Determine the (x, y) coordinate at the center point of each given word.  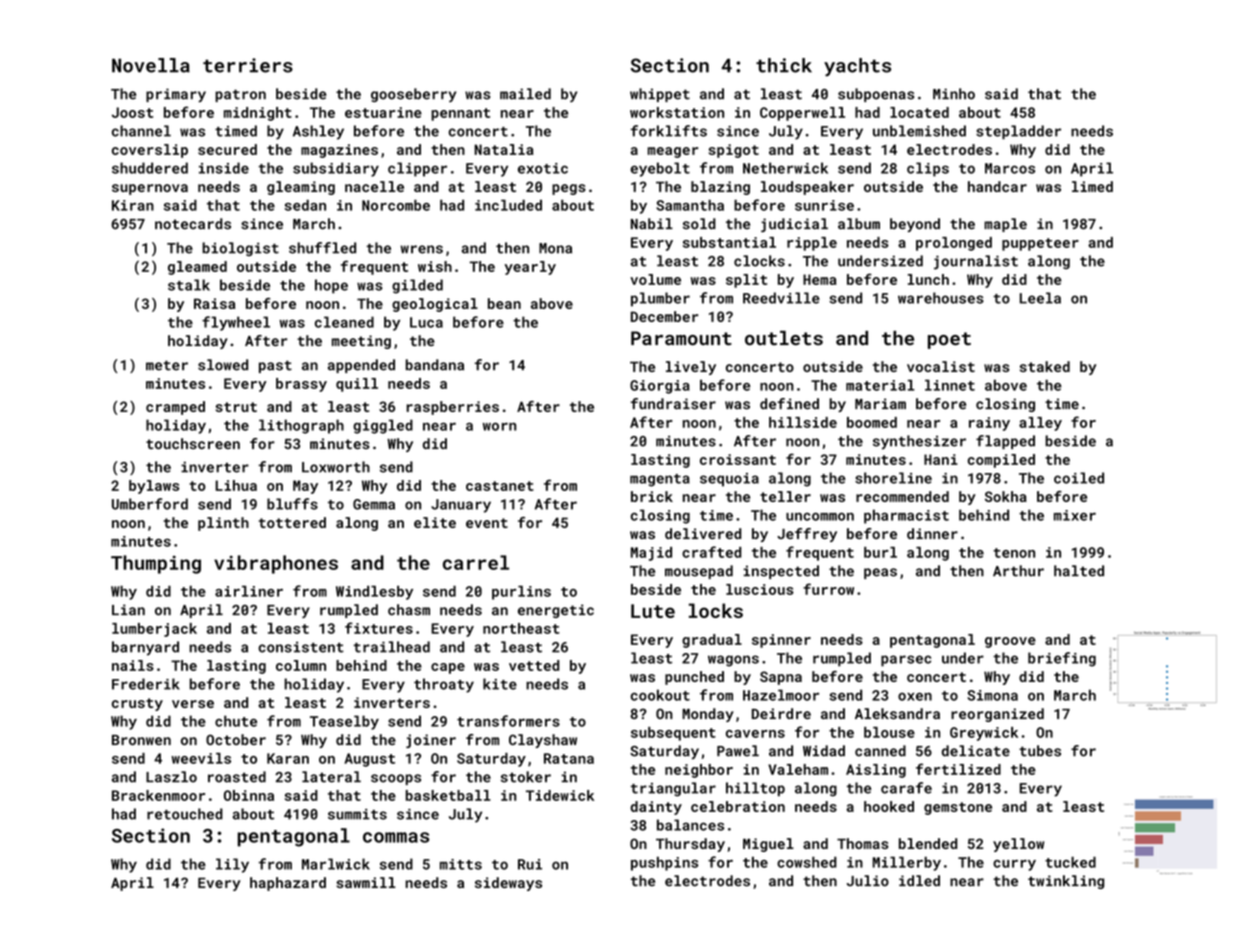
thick (784, 65)
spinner (781, 641)
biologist (240, 249)
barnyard (145, 648)
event (487, 523)
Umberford (150, 504)
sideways (508, 884)
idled (919, 880)
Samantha (690, 205)
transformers (508, 721)
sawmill (366, 882)
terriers (248, 65)
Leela (1040, 298)
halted (1079, 571)
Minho (954, 94)
